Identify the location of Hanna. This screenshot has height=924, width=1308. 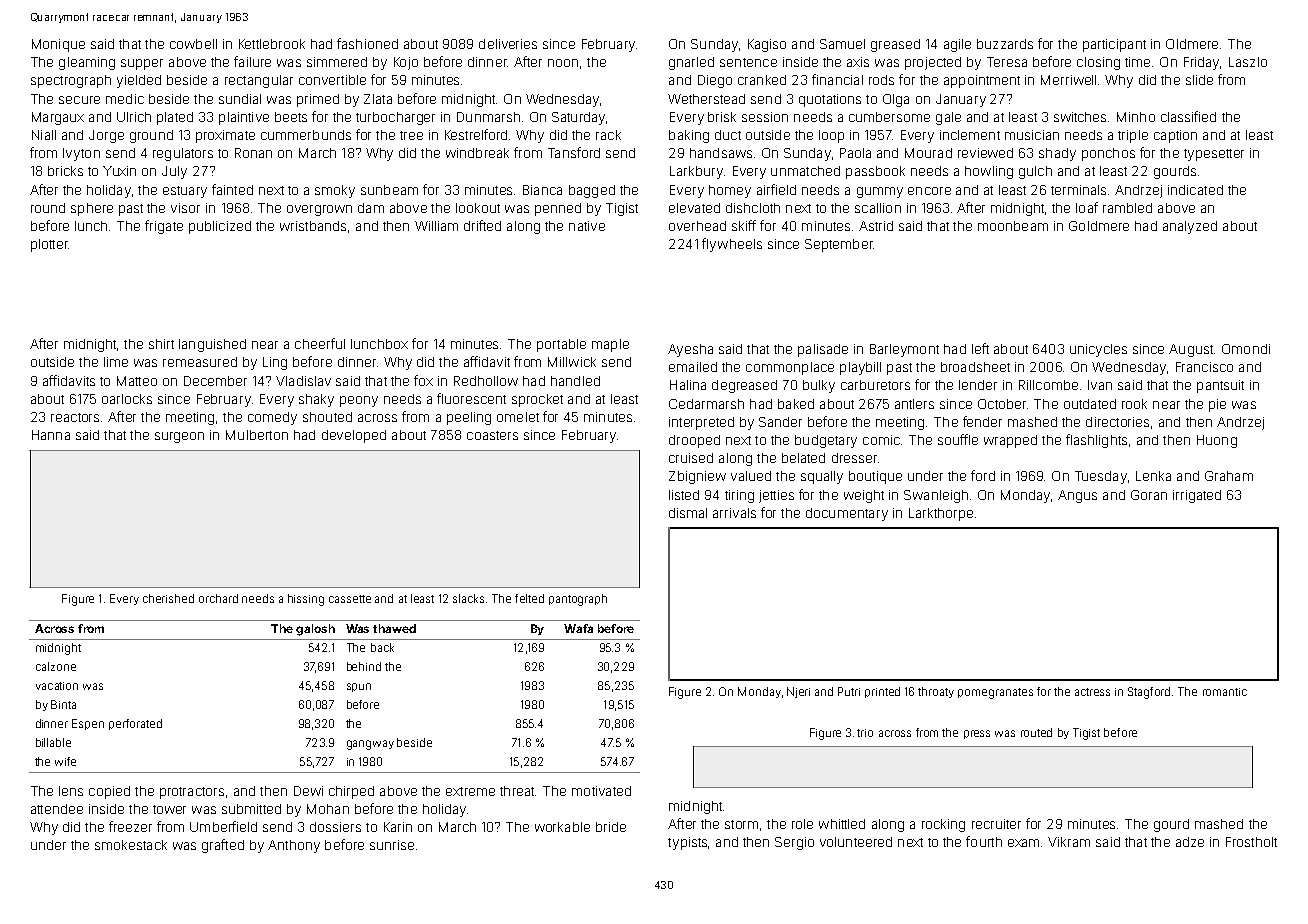
(51, 435).
